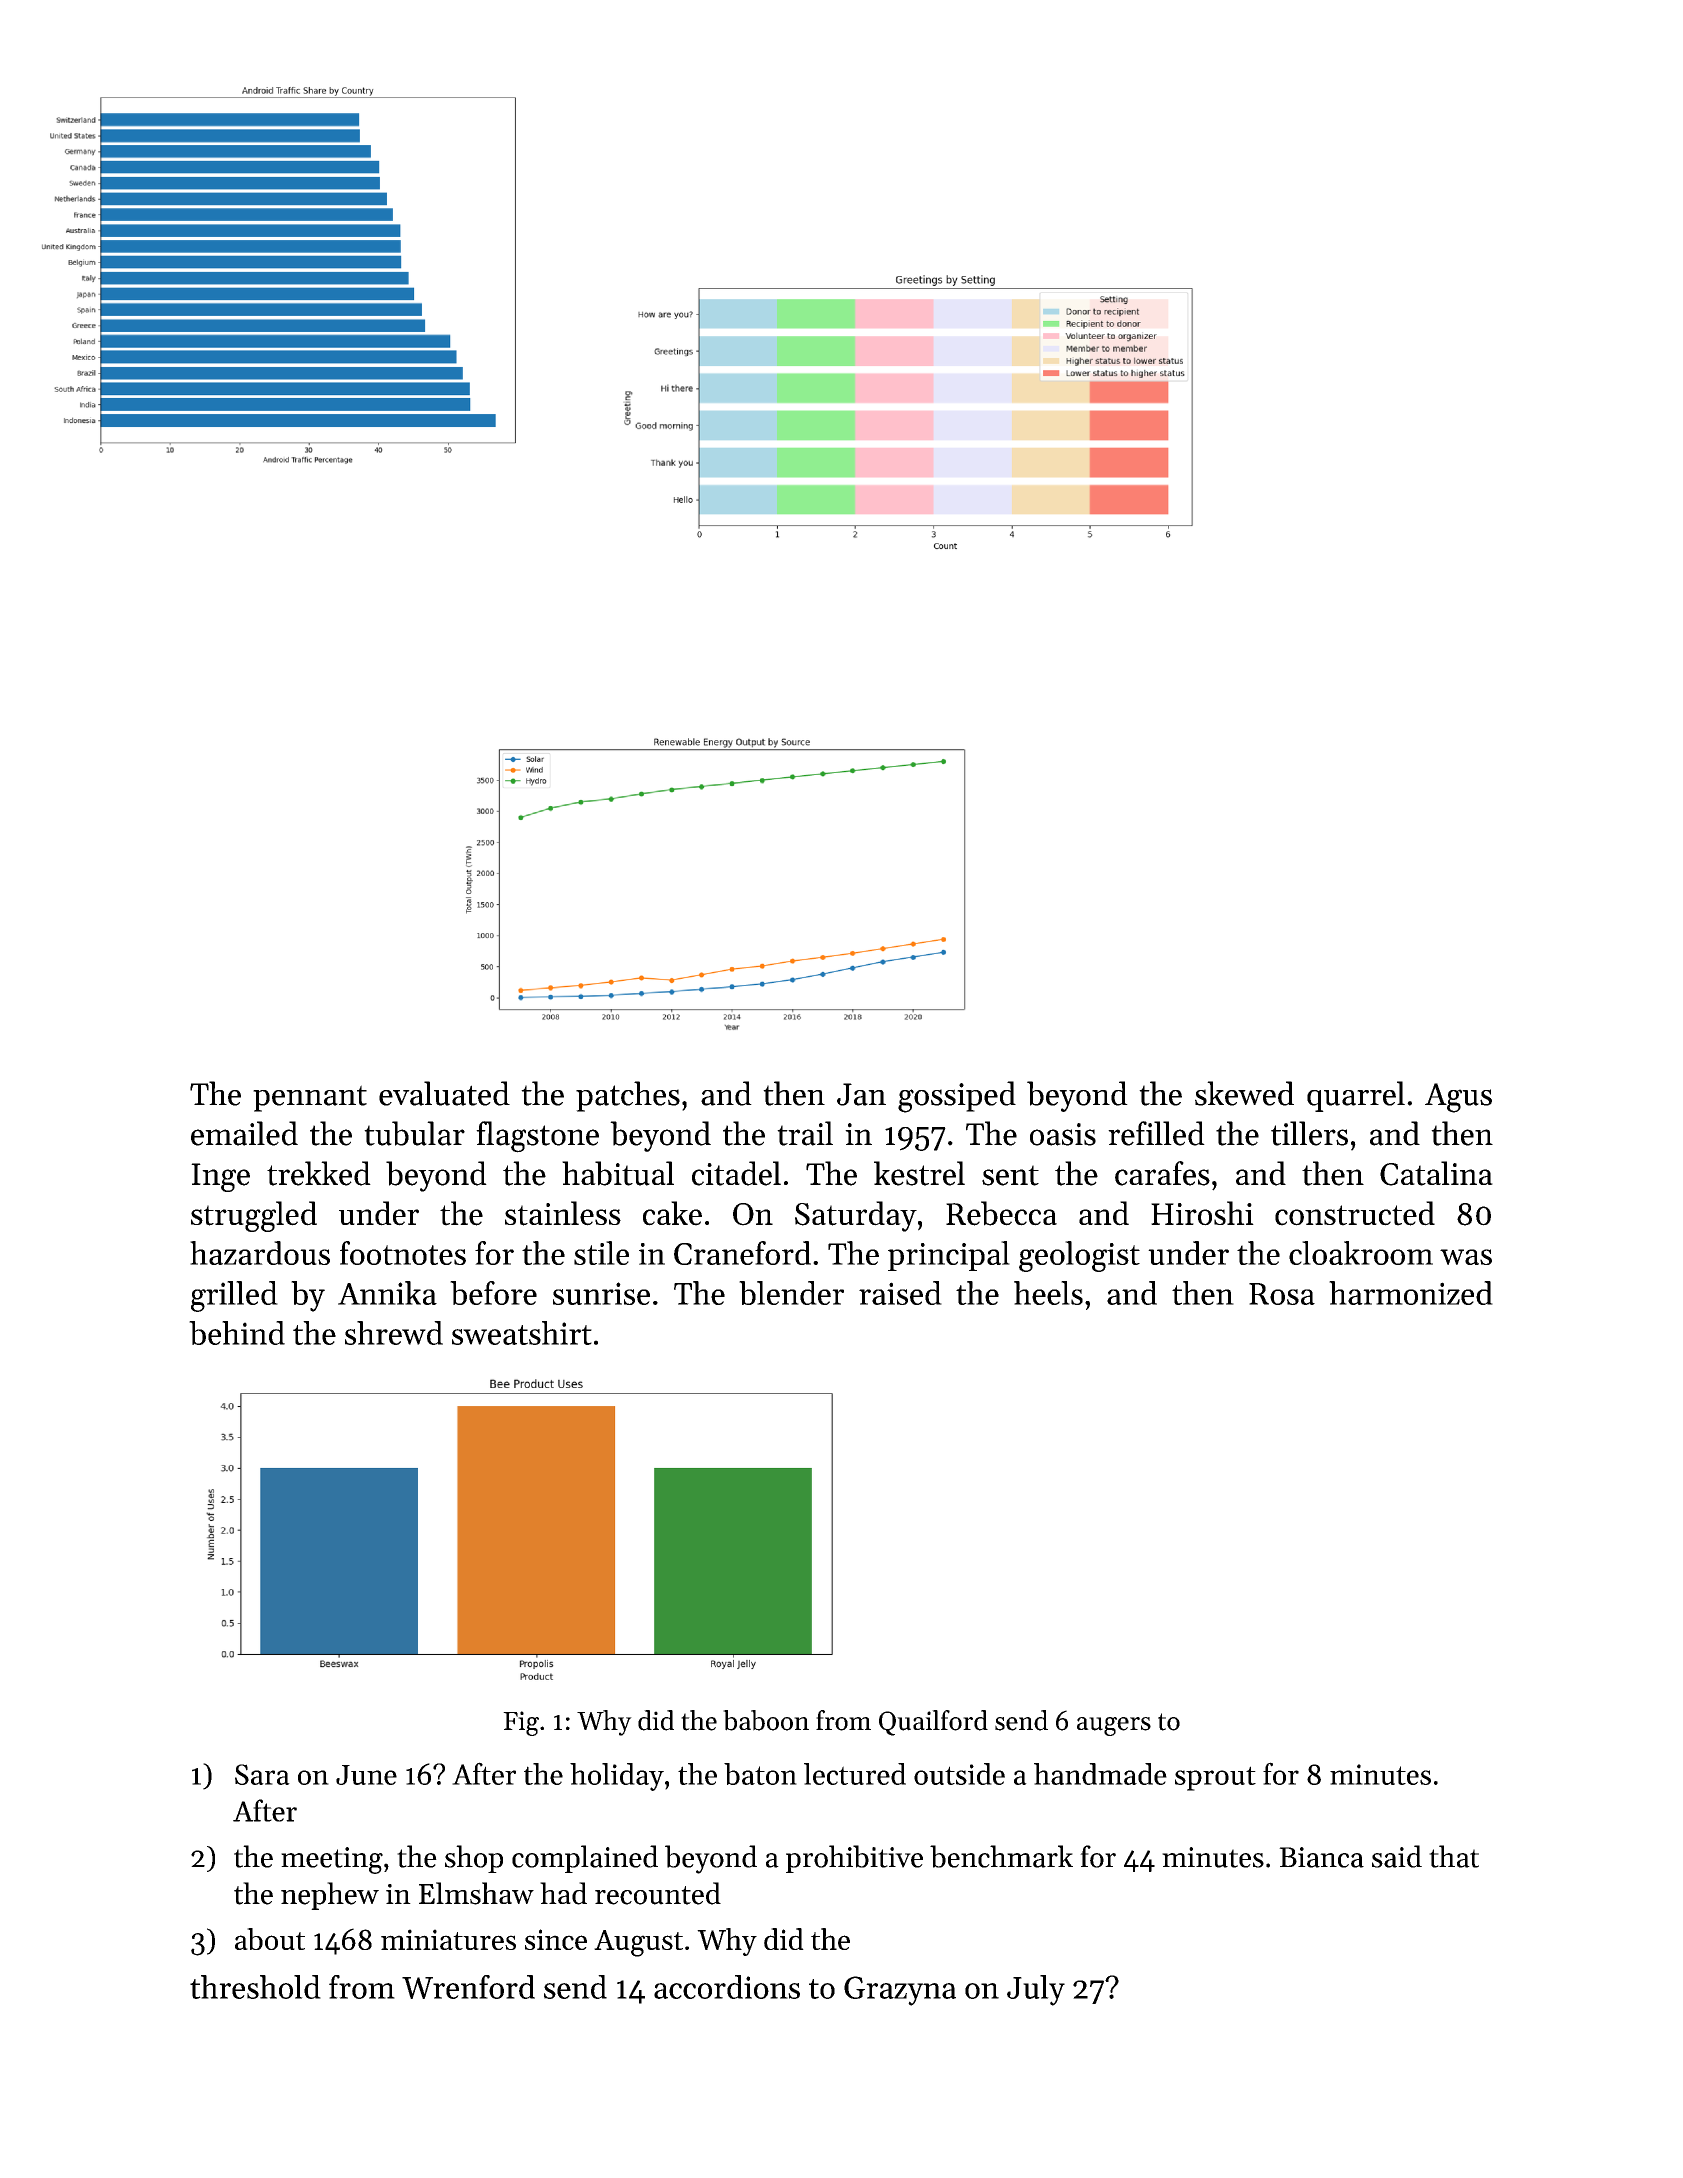 This screenshot has height=2178, width=1683. I want to click on handmade, so click(1100, 1774).
